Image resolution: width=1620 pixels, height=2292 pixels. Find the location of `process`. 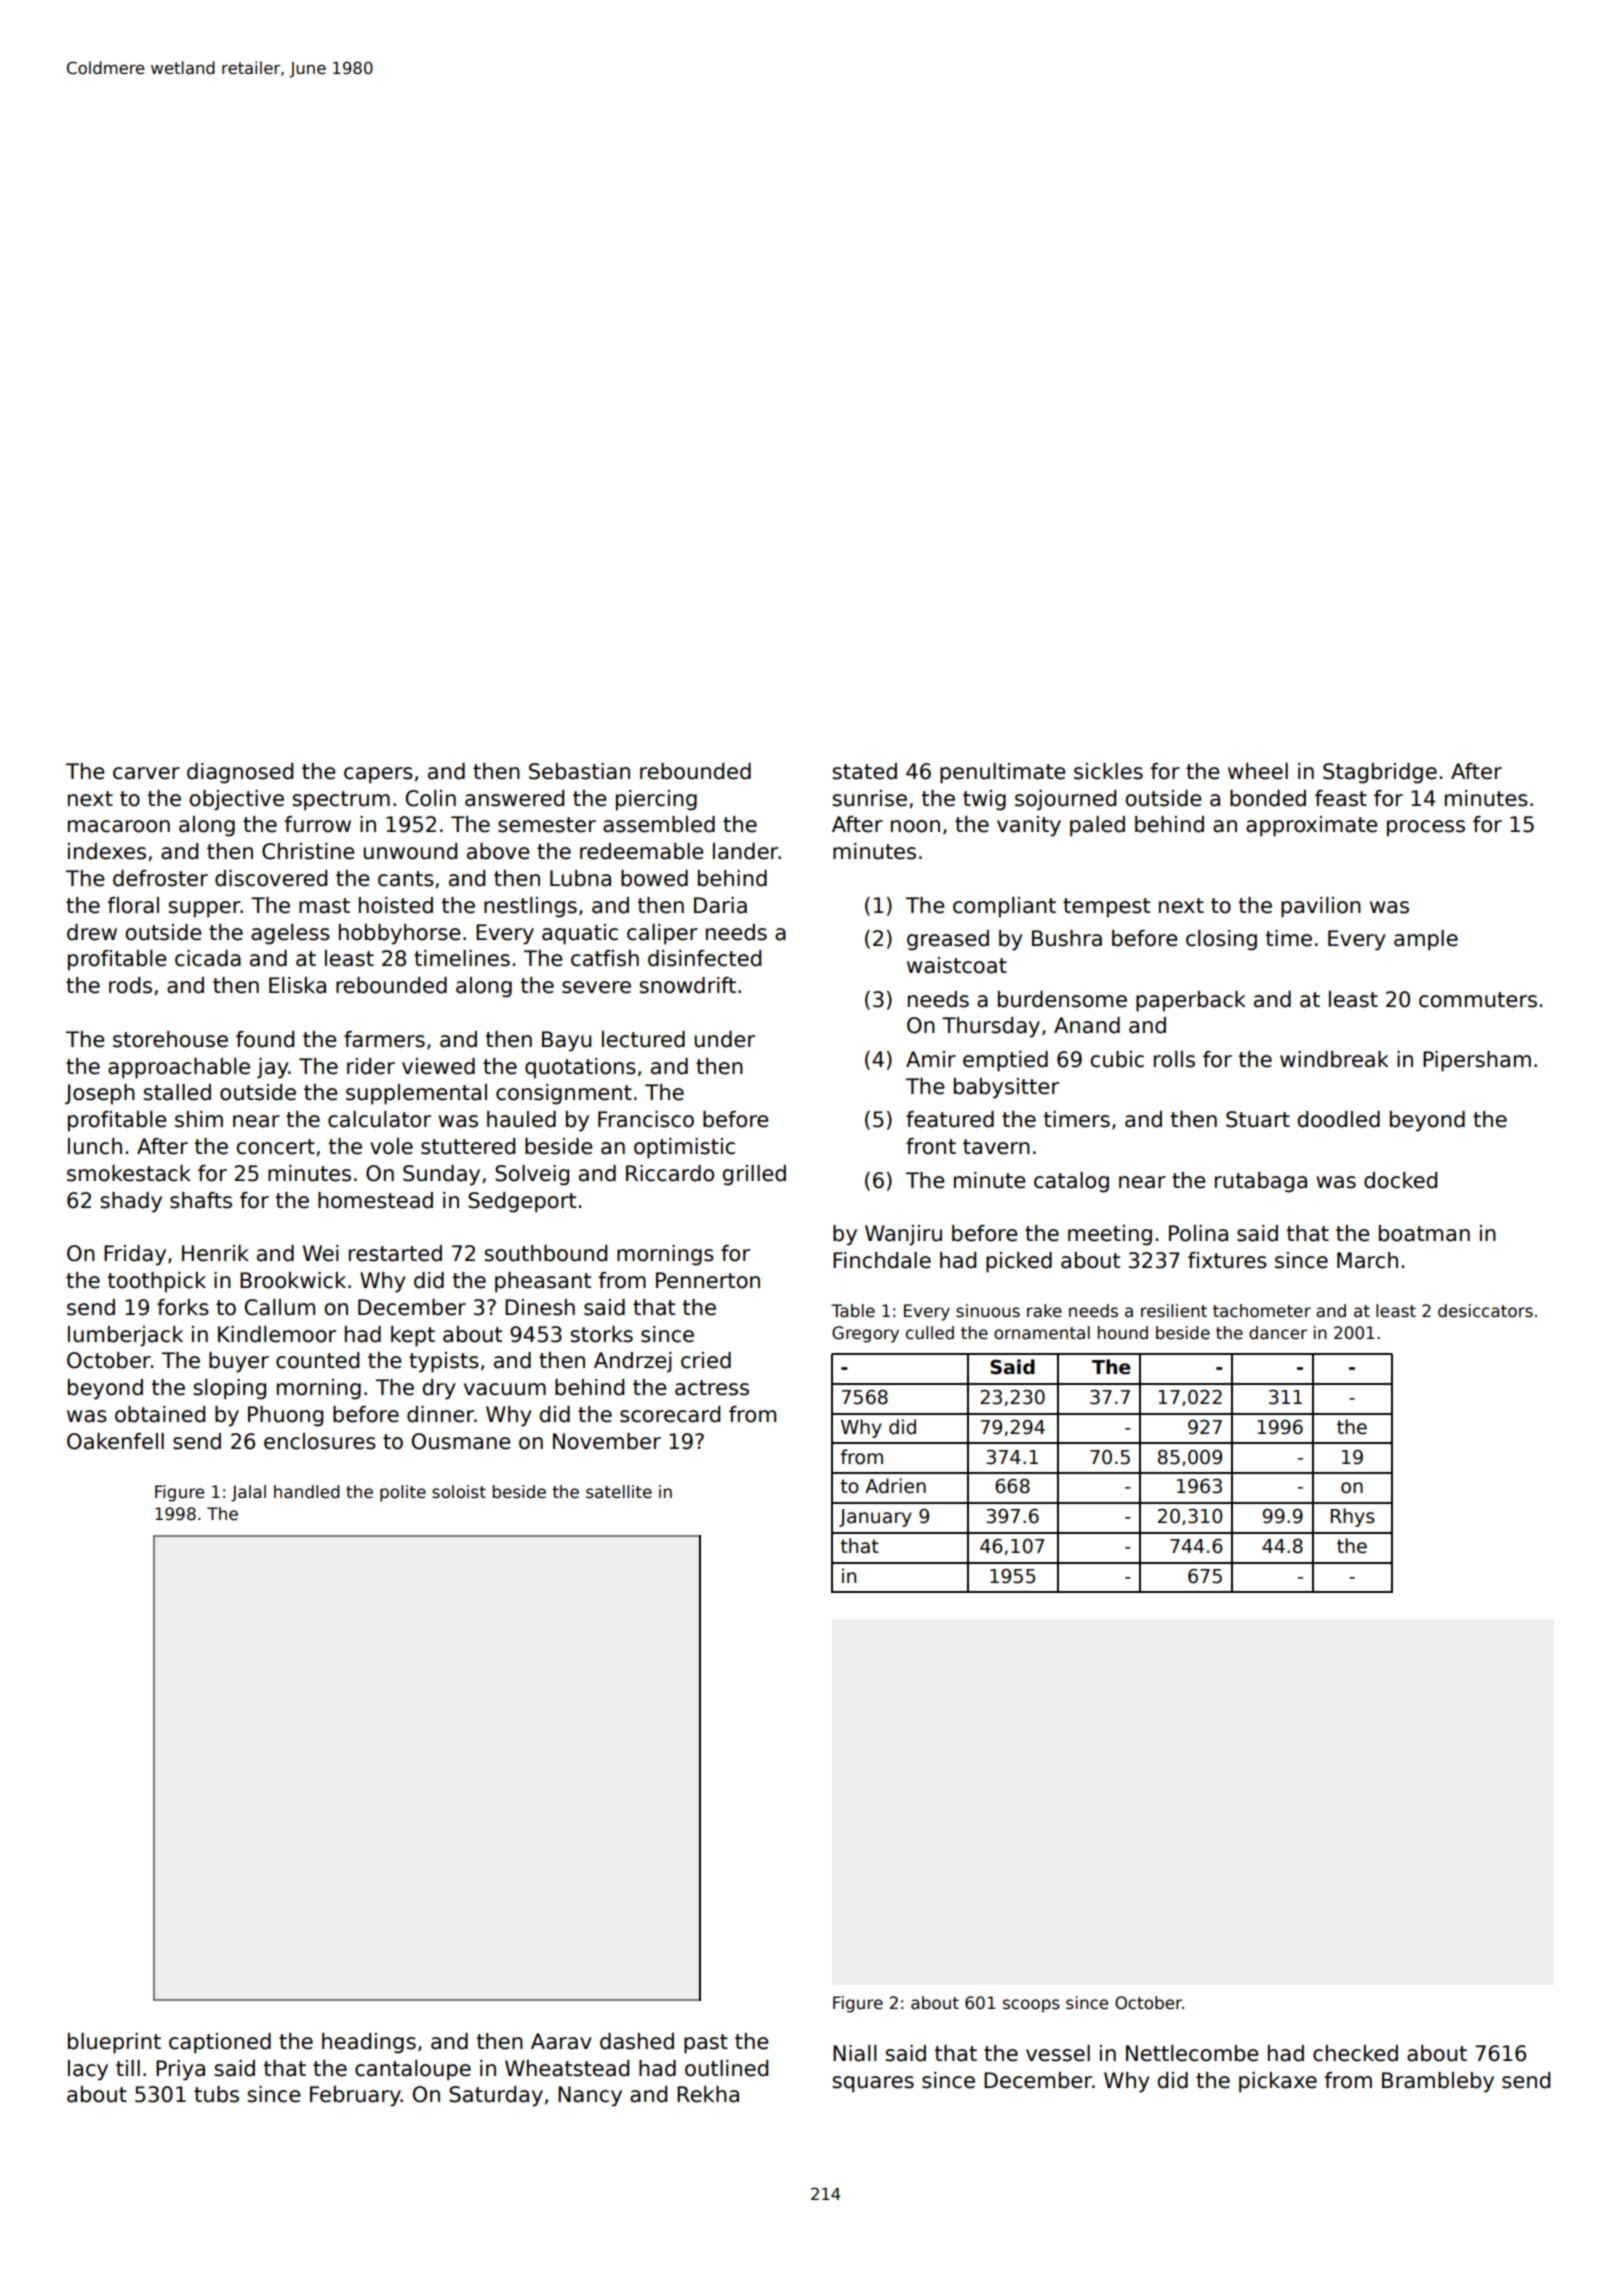

process is located at coordinates (1426, 828).
